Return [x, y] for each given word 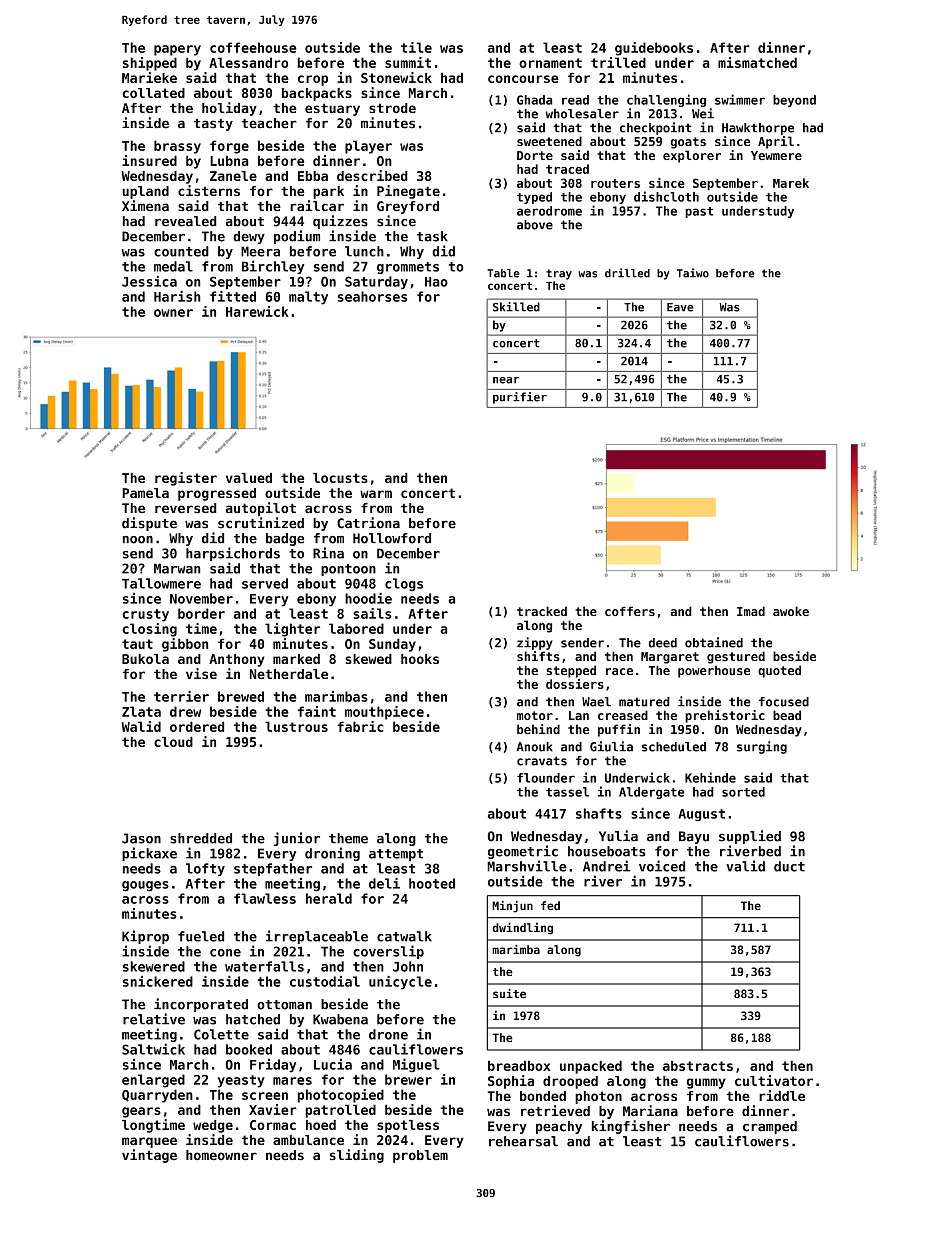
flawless [265, 898]
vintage [149, 1156]
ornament [550, 63]
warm [376, 494]
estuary [332, 109]
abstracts [698, 1066]
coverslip [388, 952]
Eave [680, 307]
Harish [177, 296]
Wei [703, 113]
